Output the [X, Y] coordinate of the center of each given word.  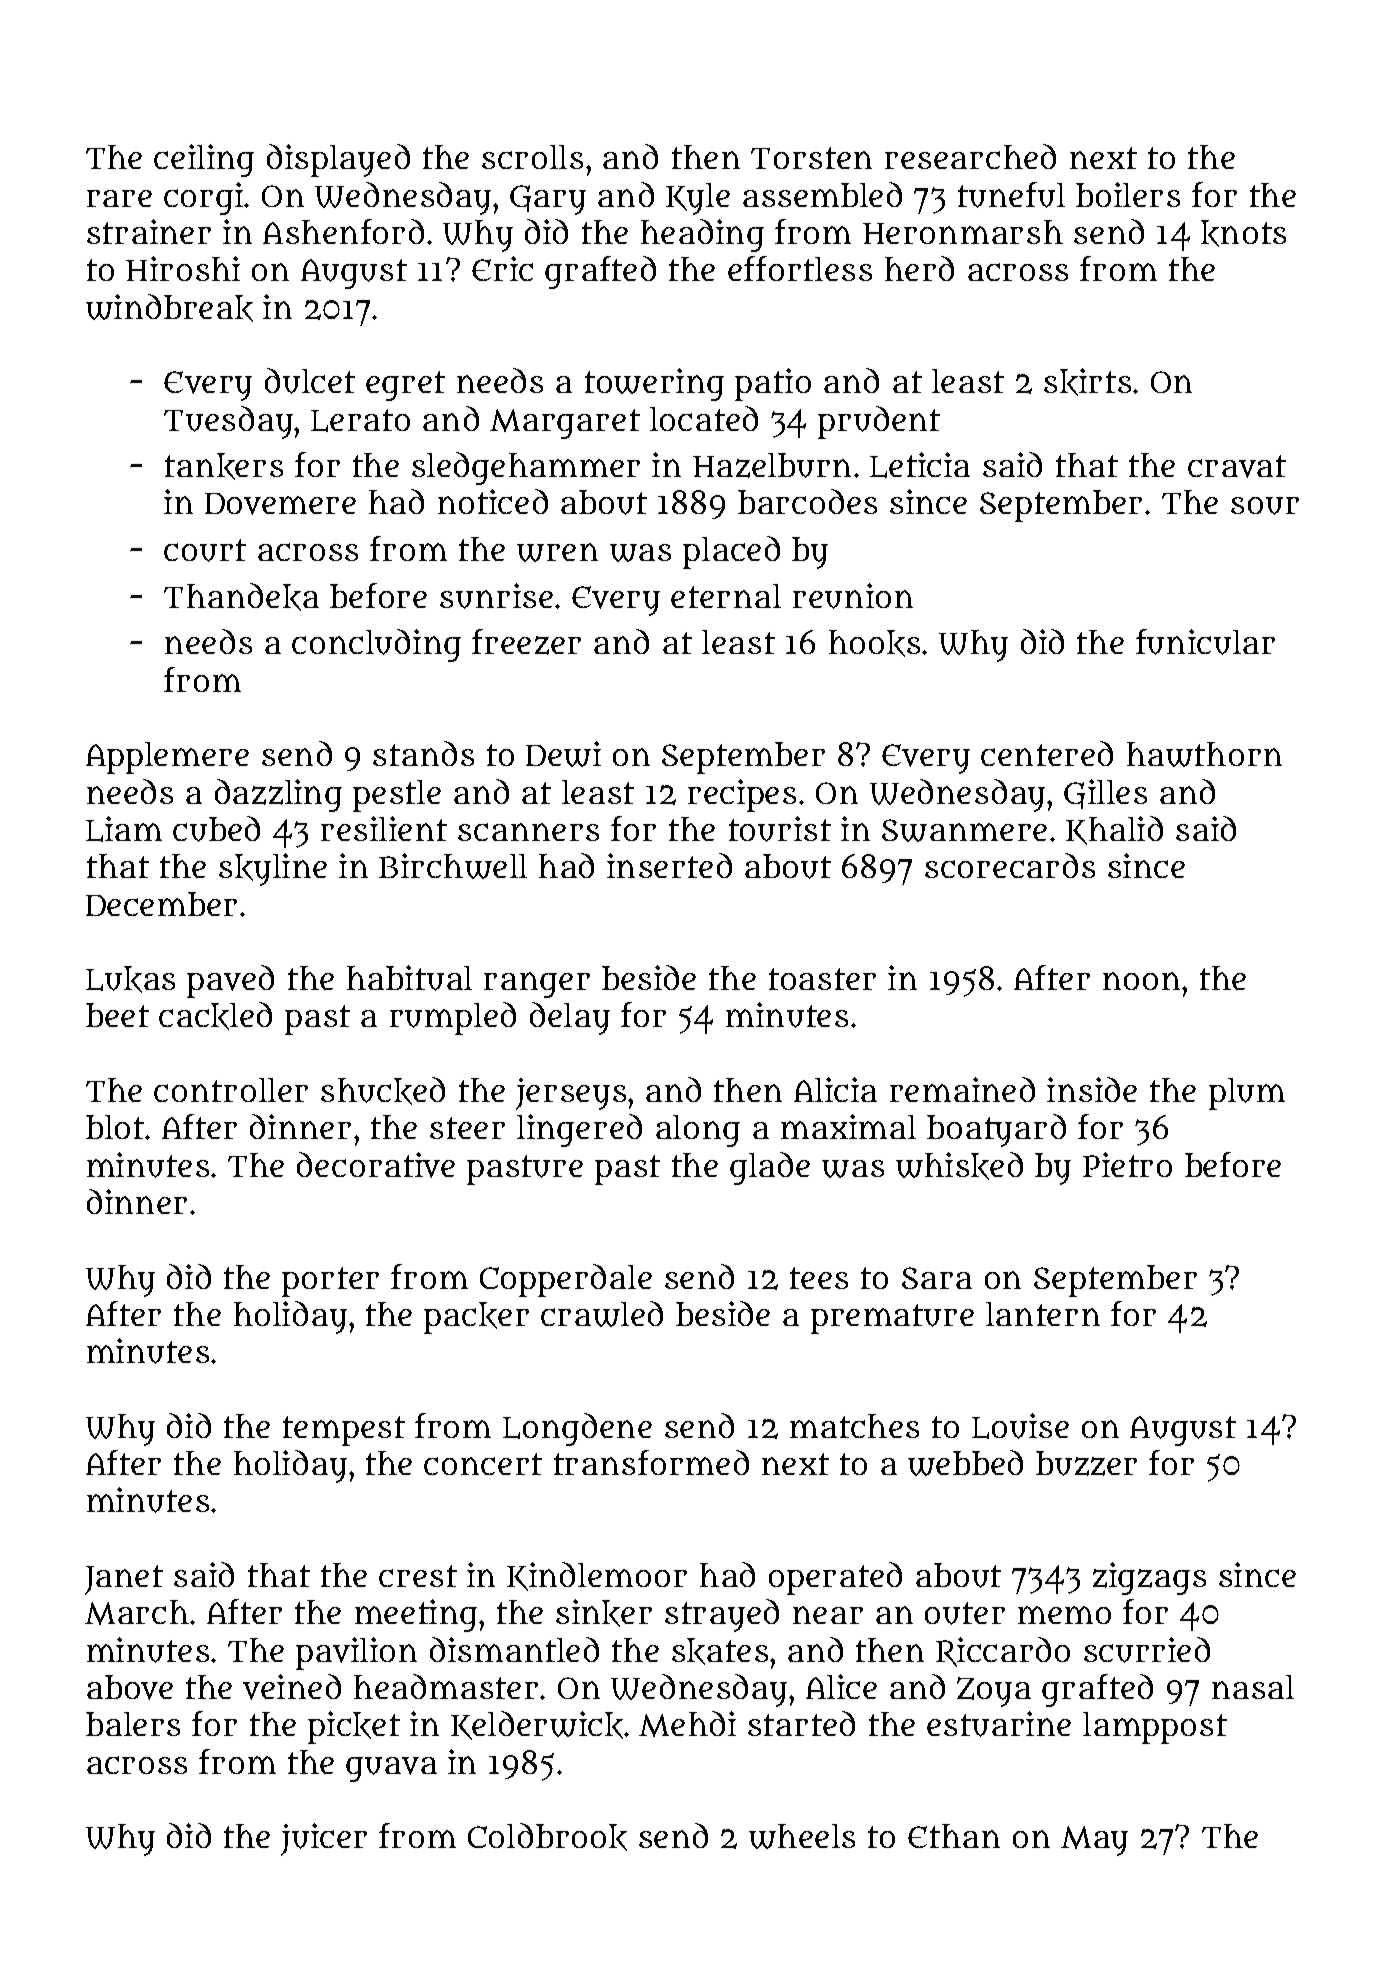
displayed [338, 160]
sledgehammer [526, 468]
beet [117, 1015]
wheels [802, 1836]
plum [1247, 1094]
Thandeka [241, 597]
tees [819, 1278]
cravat [1237, 466]
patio [773, 384]
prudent [879, 422]
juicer [324, 1839]
